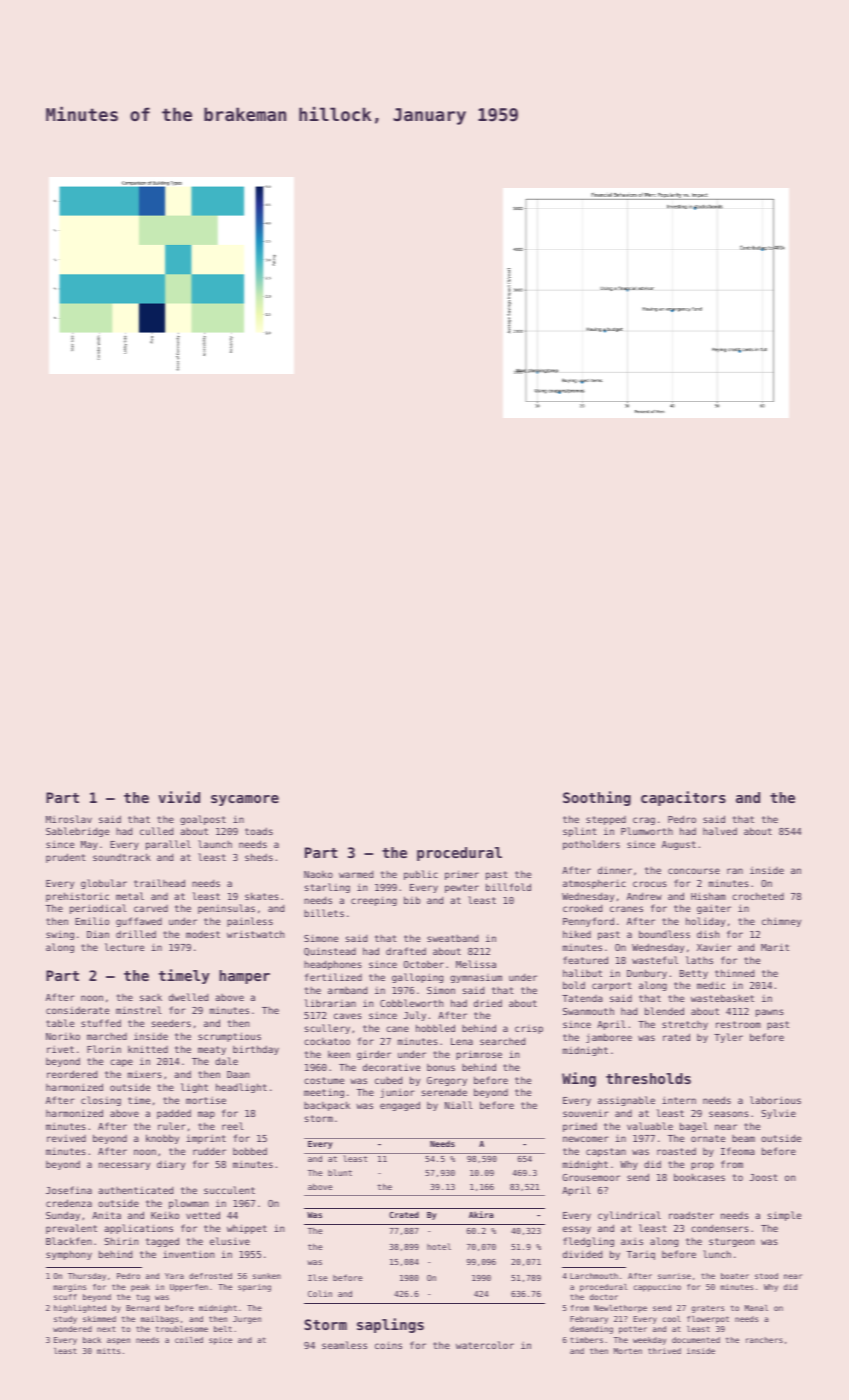  Describe the element at coordinates (775, 1100) in the page. I see `laborious` at that location.
